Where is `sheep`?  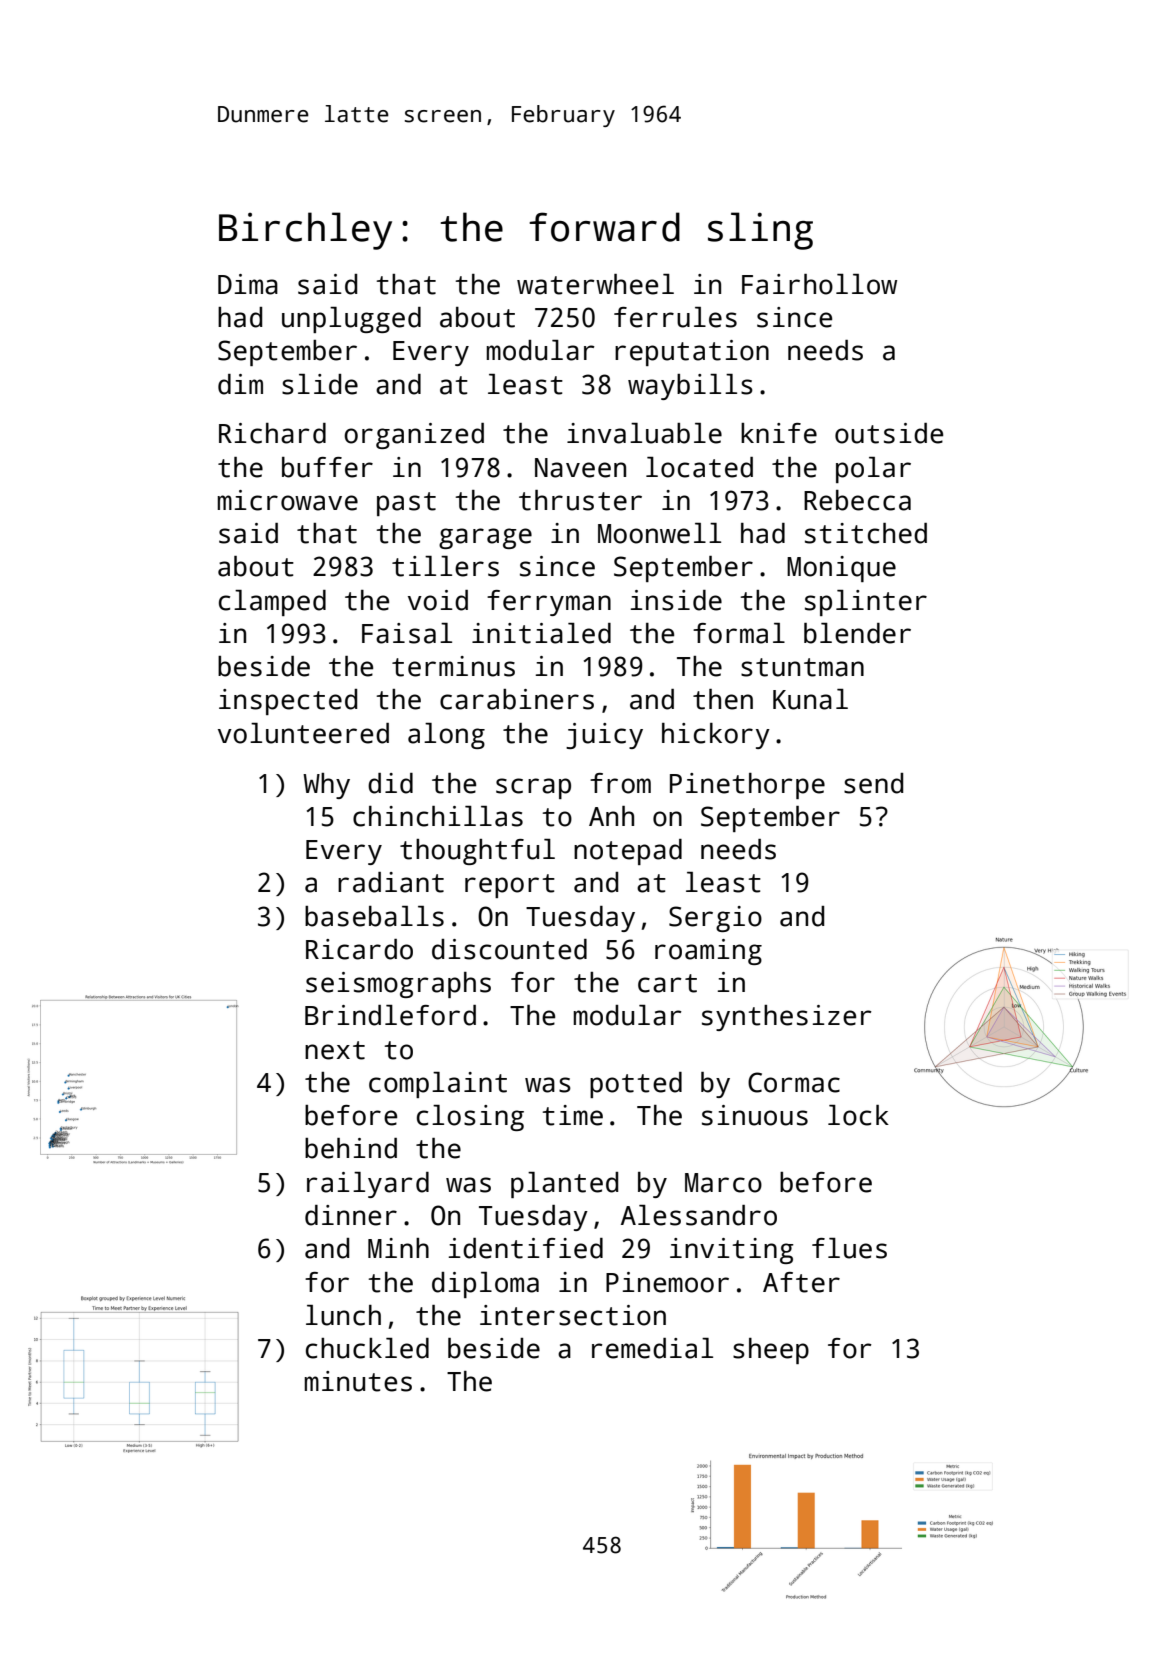 sheep is located at coordinates (771, 1351).
